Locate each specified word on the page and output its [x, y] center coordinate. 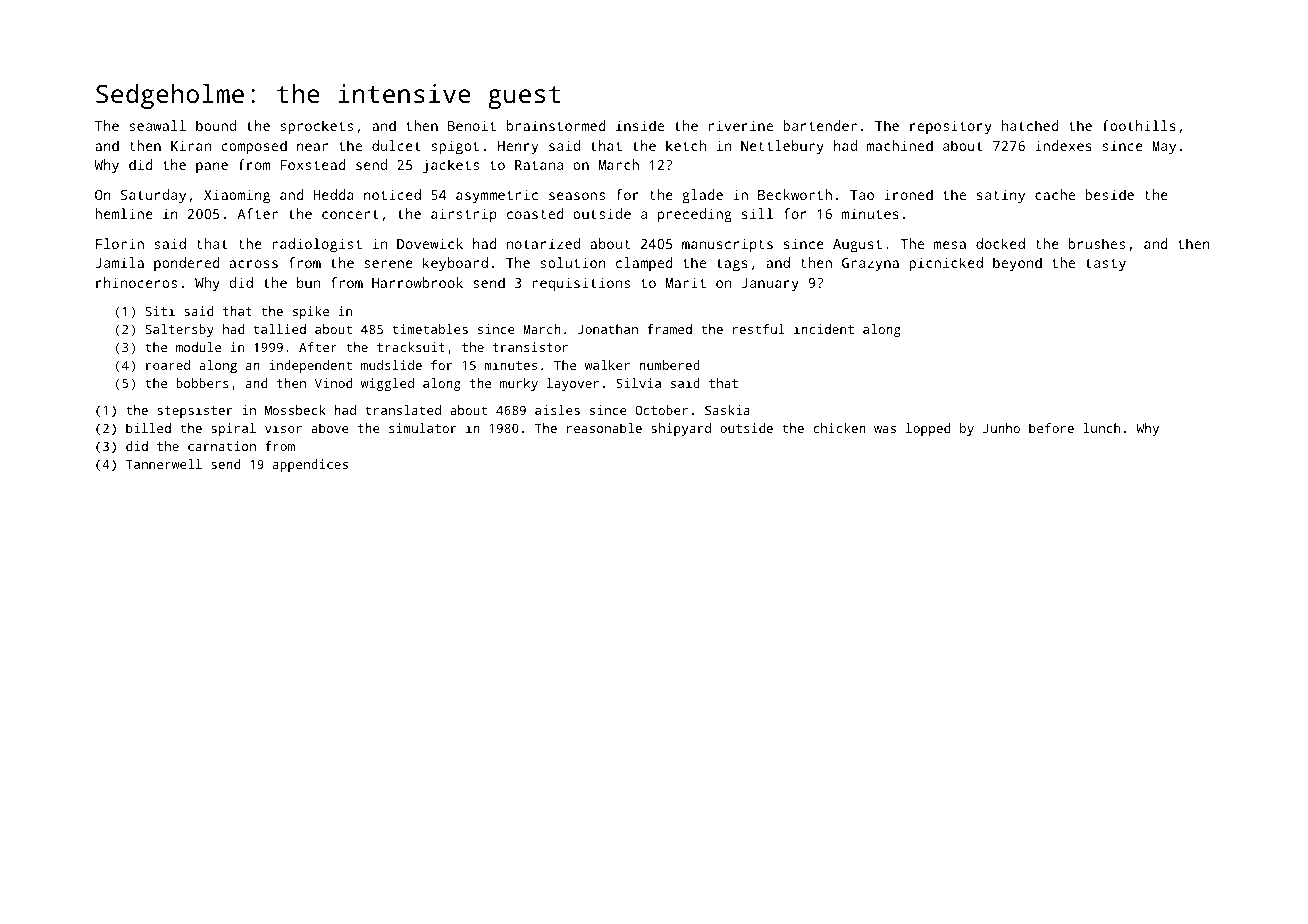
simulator [422, 428]
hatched [1030, 125]
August [857, 246]
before [1051, 428]
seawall [157, 125]
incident [824, 329]
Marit [686, 282]
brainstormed [556, 125]
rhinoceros [136, 282]
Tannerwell [164, 464]
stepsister [194, 411]
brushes [1097, 243]
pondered [187, 264]
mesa [950, 245]
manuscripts [727, 245]
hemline [124, 213]
